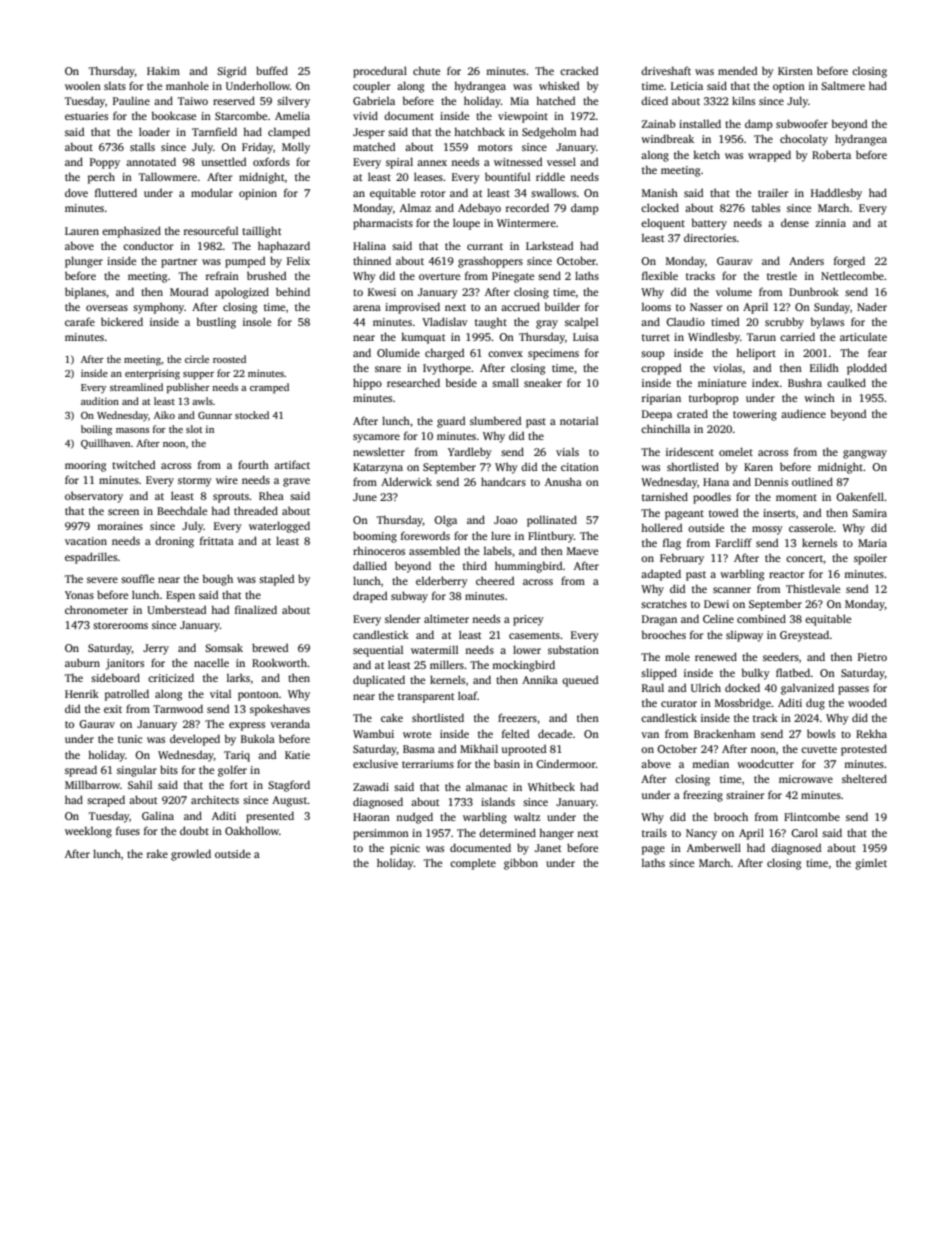  What do you see at coordinates (795, 71) in the image?
I see `Kirsten` at bounding box center [795, 71].
